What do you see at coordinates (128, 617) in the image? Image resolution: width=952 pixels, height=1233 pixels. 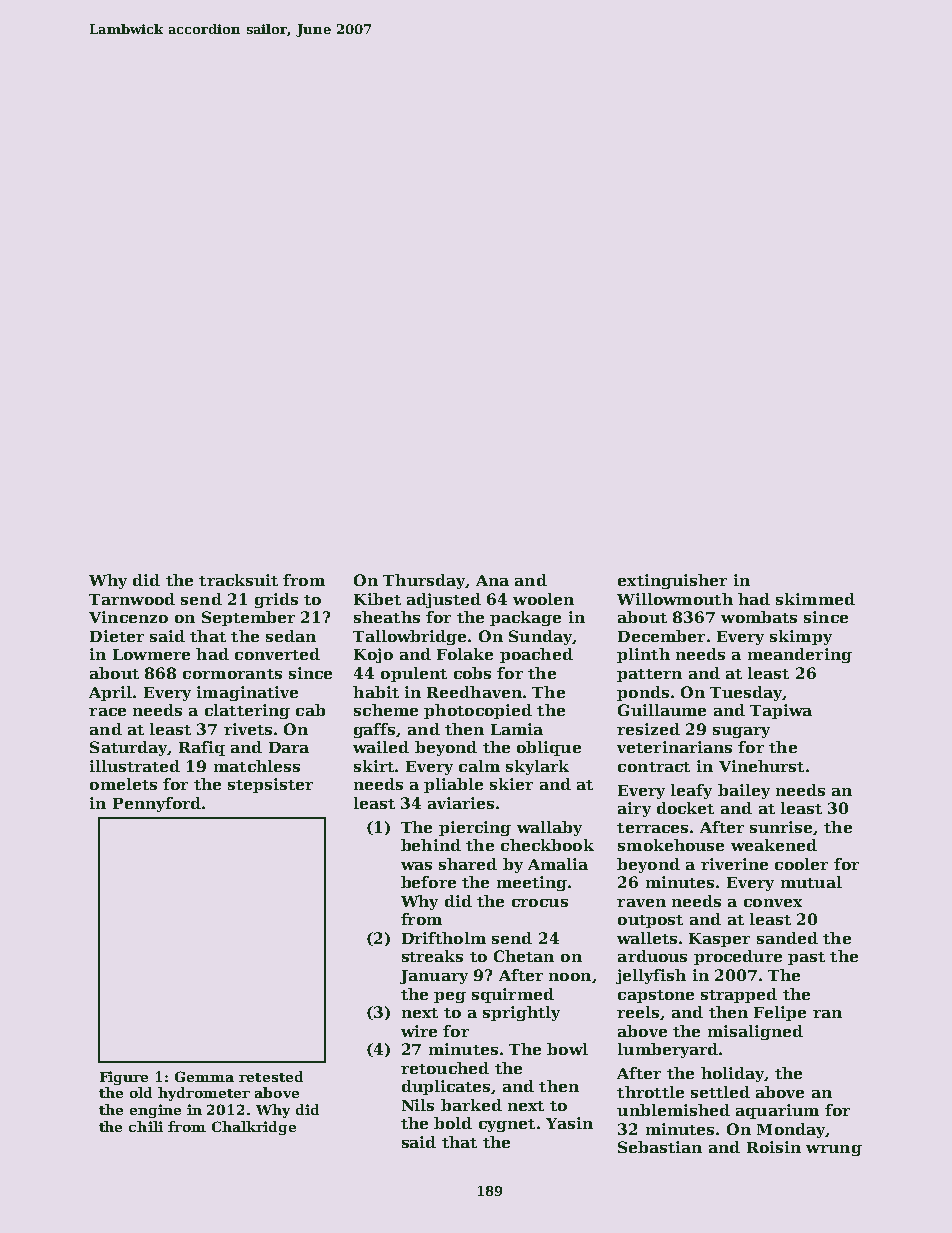 I see `Vincenzo` at bounding box center [128, 617].
